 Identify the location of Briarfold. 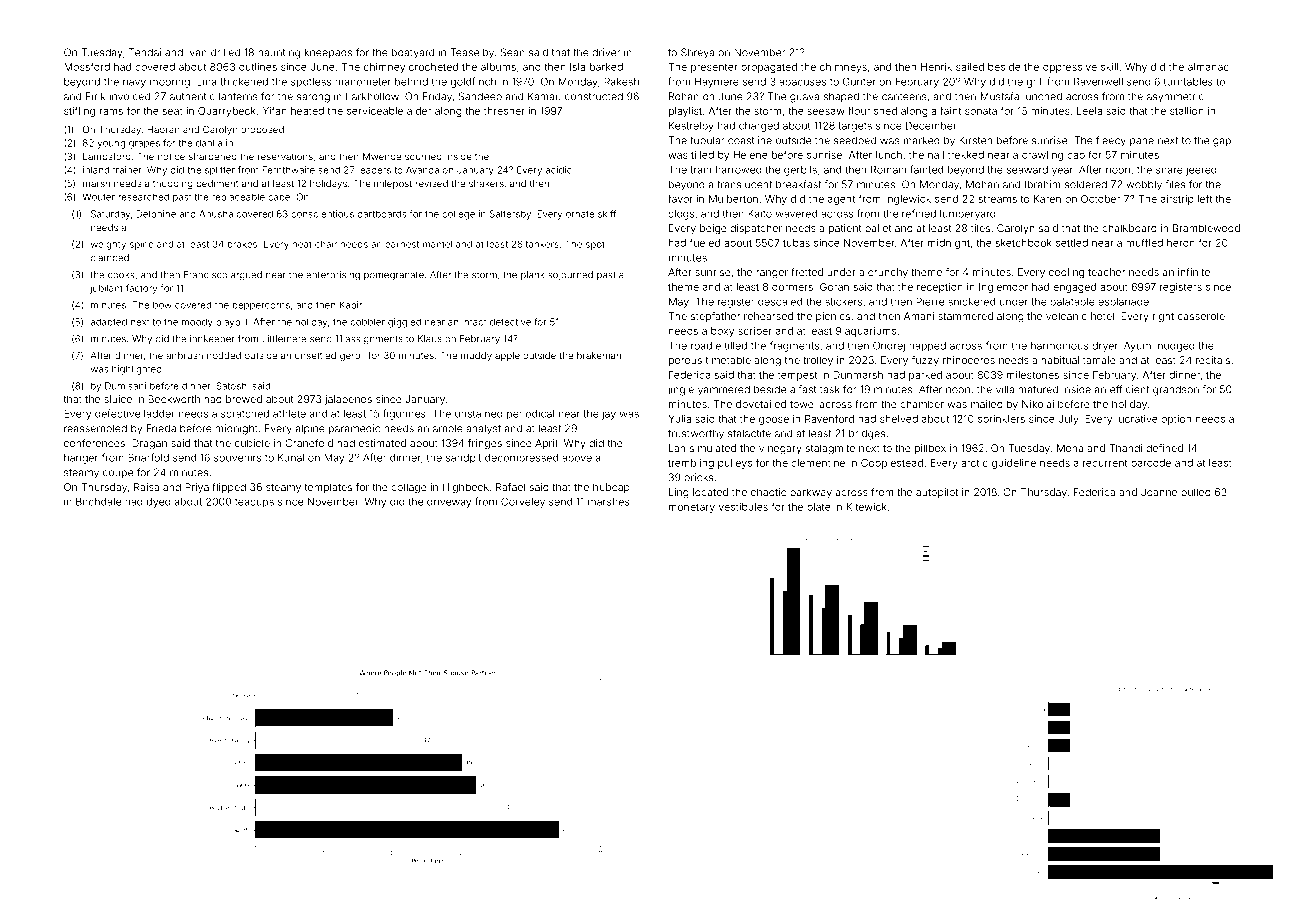
(148, 457).
